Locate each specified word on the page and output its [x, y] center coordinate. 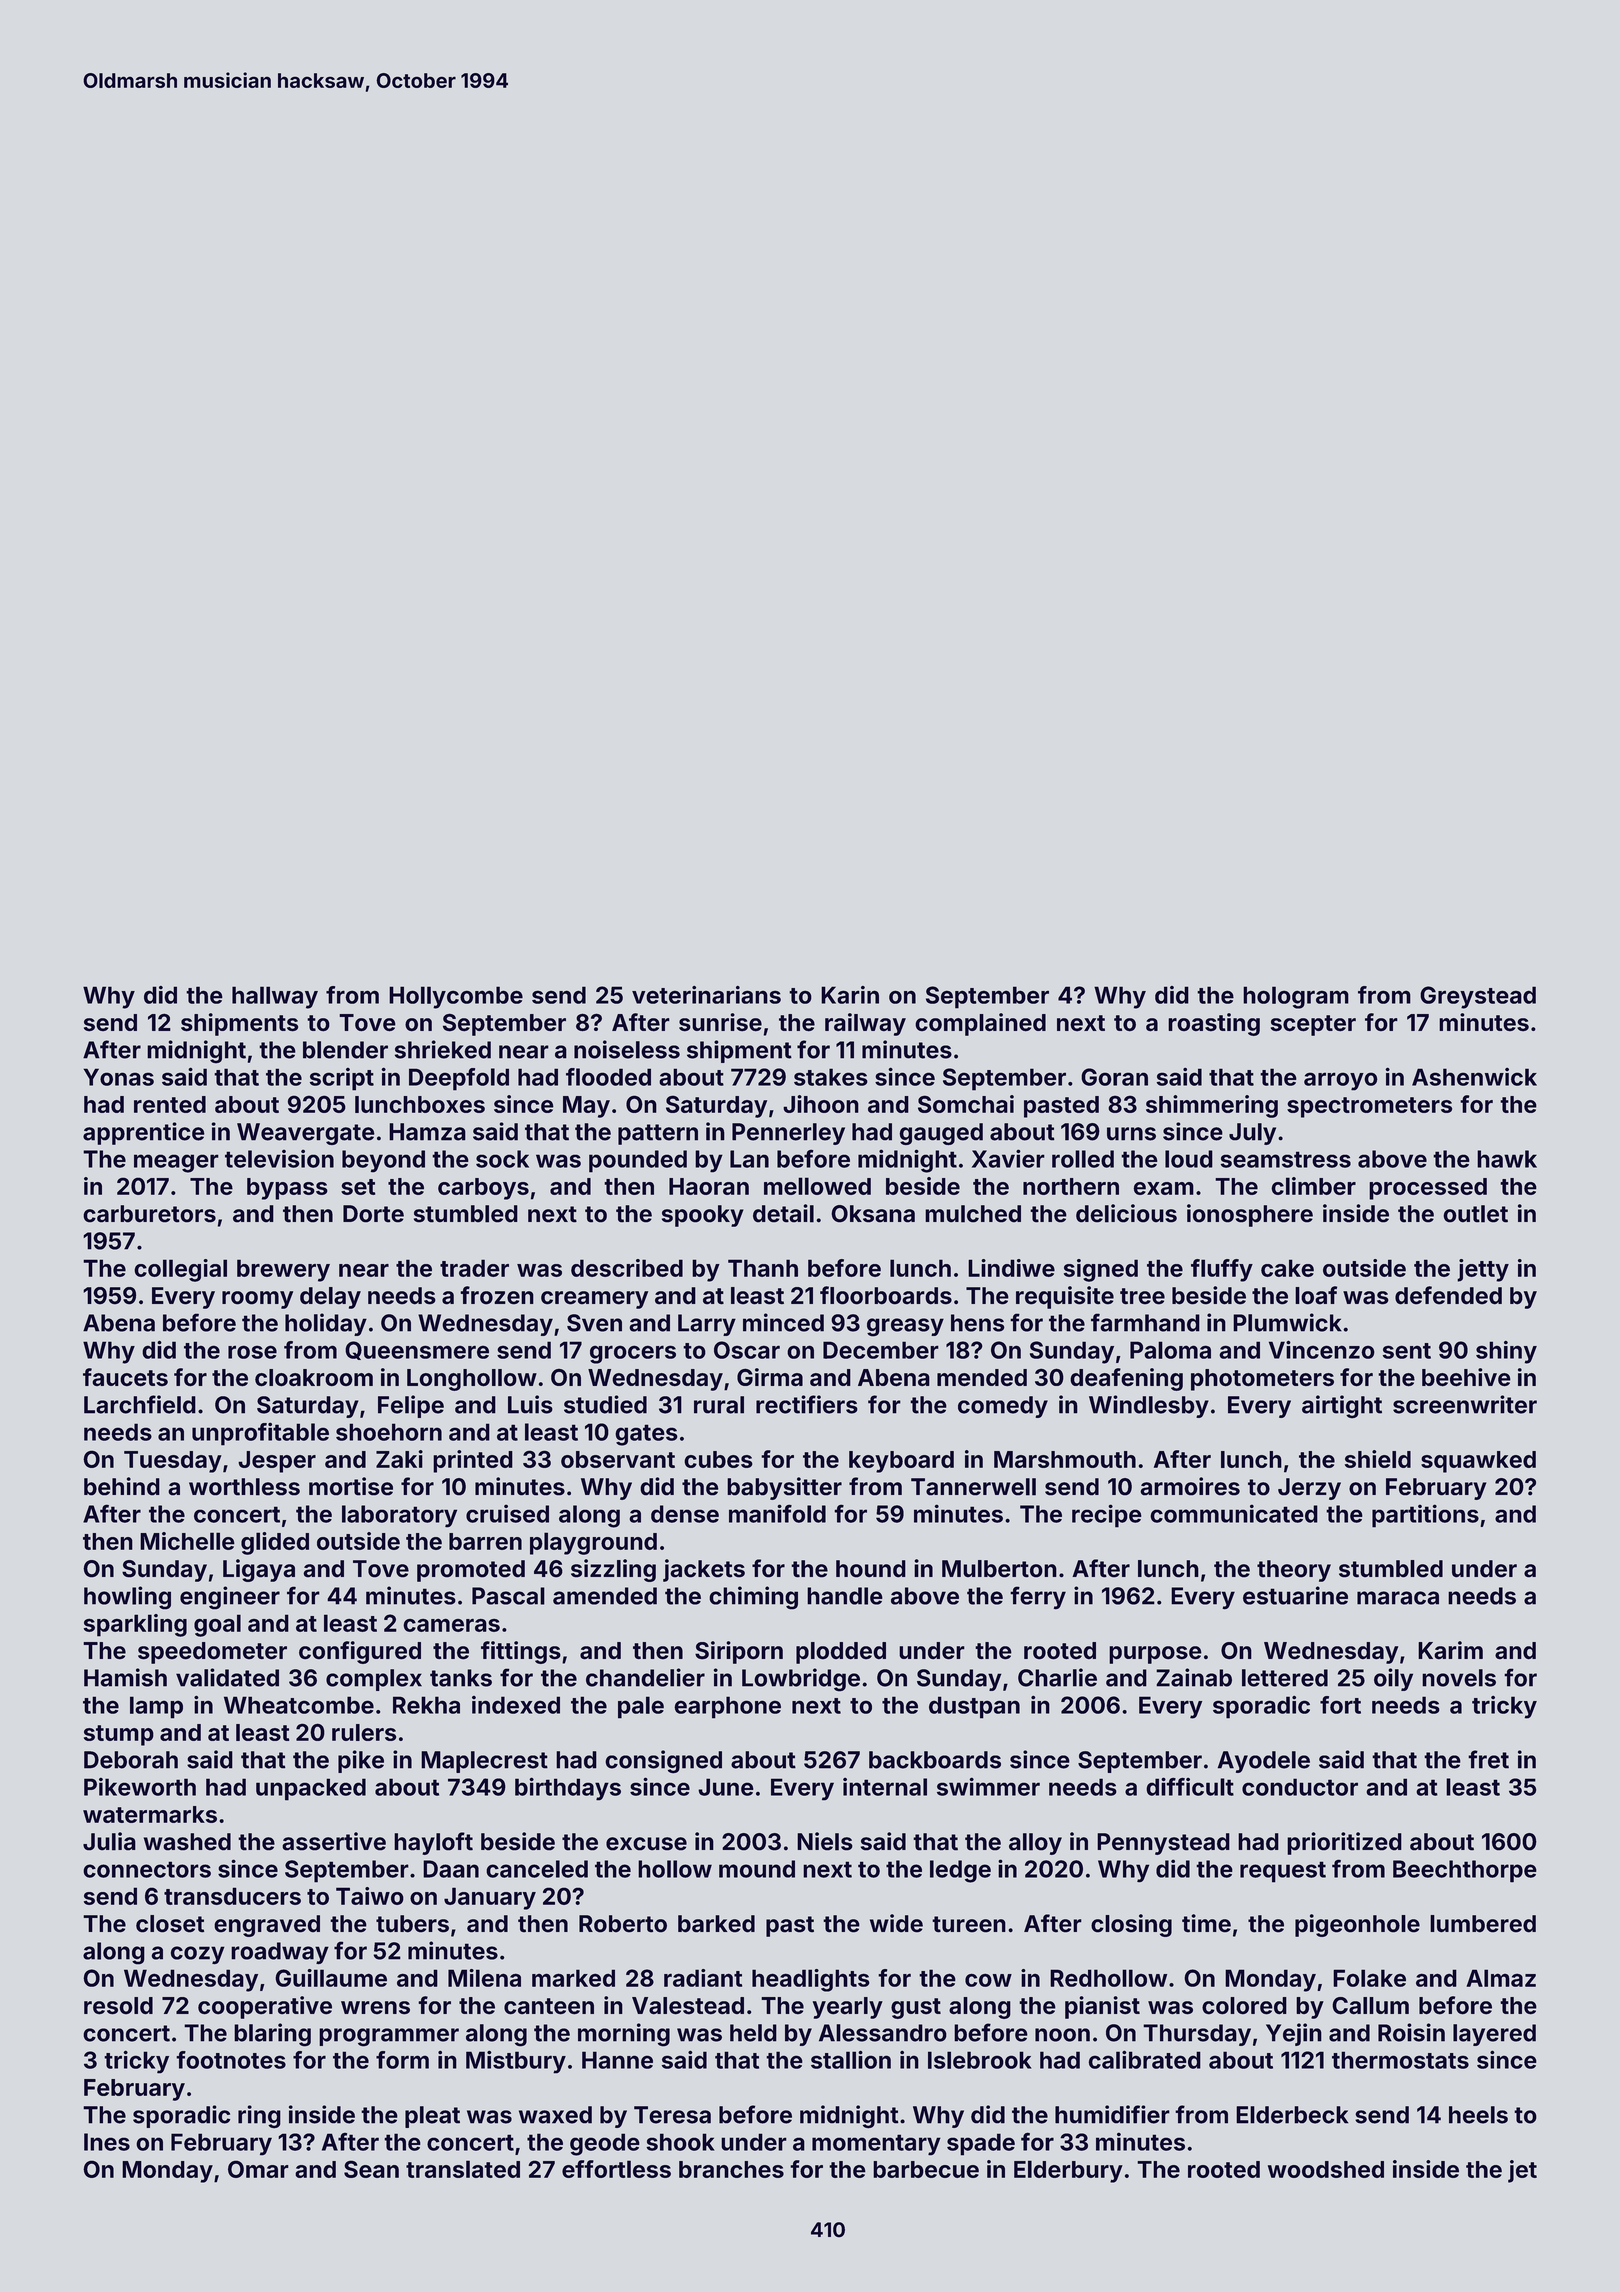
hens [978, 1323]
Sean [371, 2169]
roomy [257, 1300]
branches [731, 2169]
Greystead [1478, 997]
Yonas [119, 1077]
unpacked [311, 1789]
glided [275, 1543]
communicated [1234, 1513]
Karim [1450, 1650]
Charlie [1057, 1677]
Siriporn [739, 1652]
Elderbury [1068, 2171]
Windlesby [1149, 1406]
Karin [850, 995]
